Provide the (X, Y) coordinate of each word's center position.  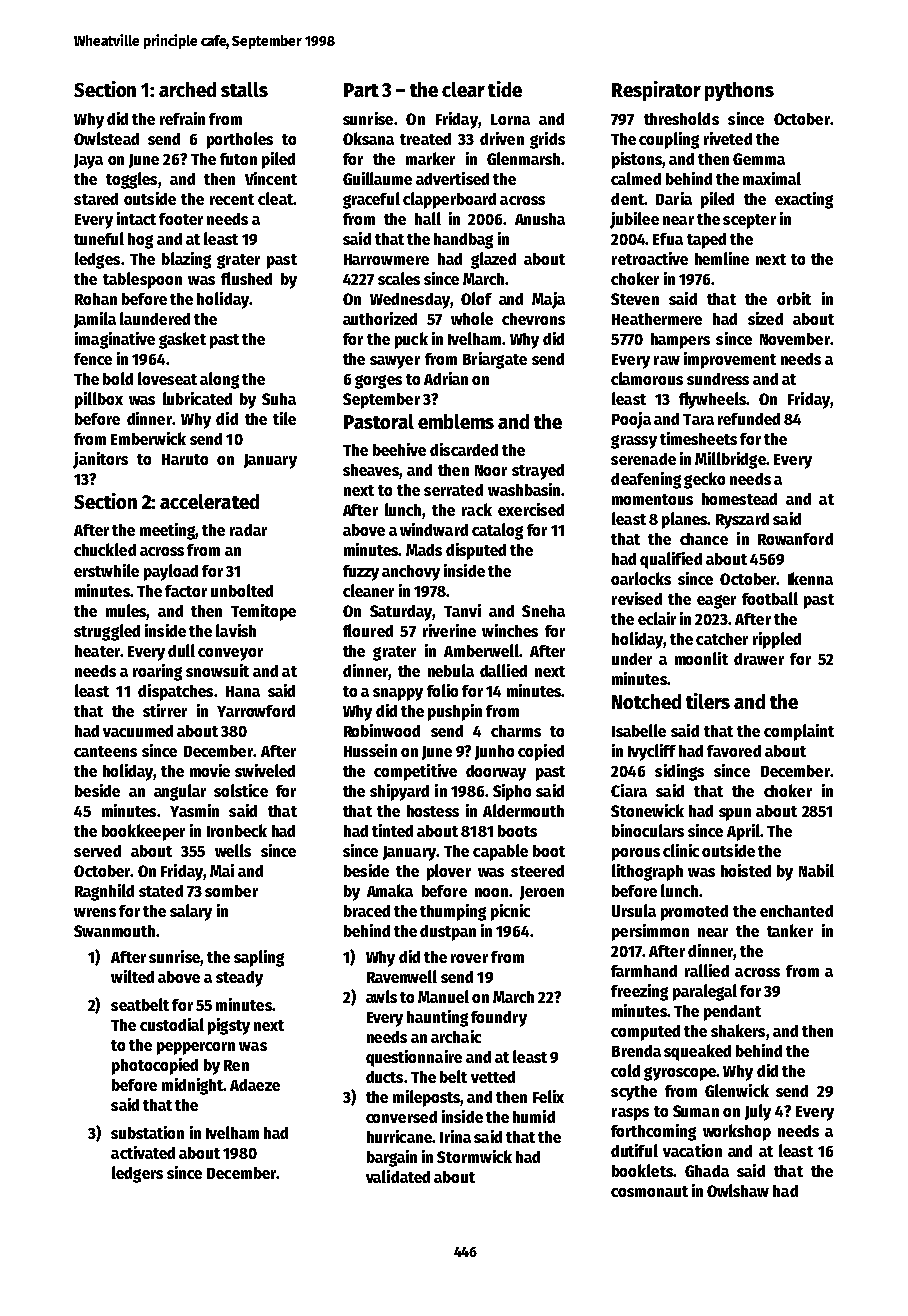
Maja (548, 300)
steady (239, 979)
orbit (794, 298)
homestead (739, 499)
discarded (464, 449)
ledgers (137, 1174)
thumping (453, 912)
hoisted (746, 870)
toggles (131, 180)
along (219, 380)
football (770, 598)
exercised (531, 509)
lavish (236, 630)
